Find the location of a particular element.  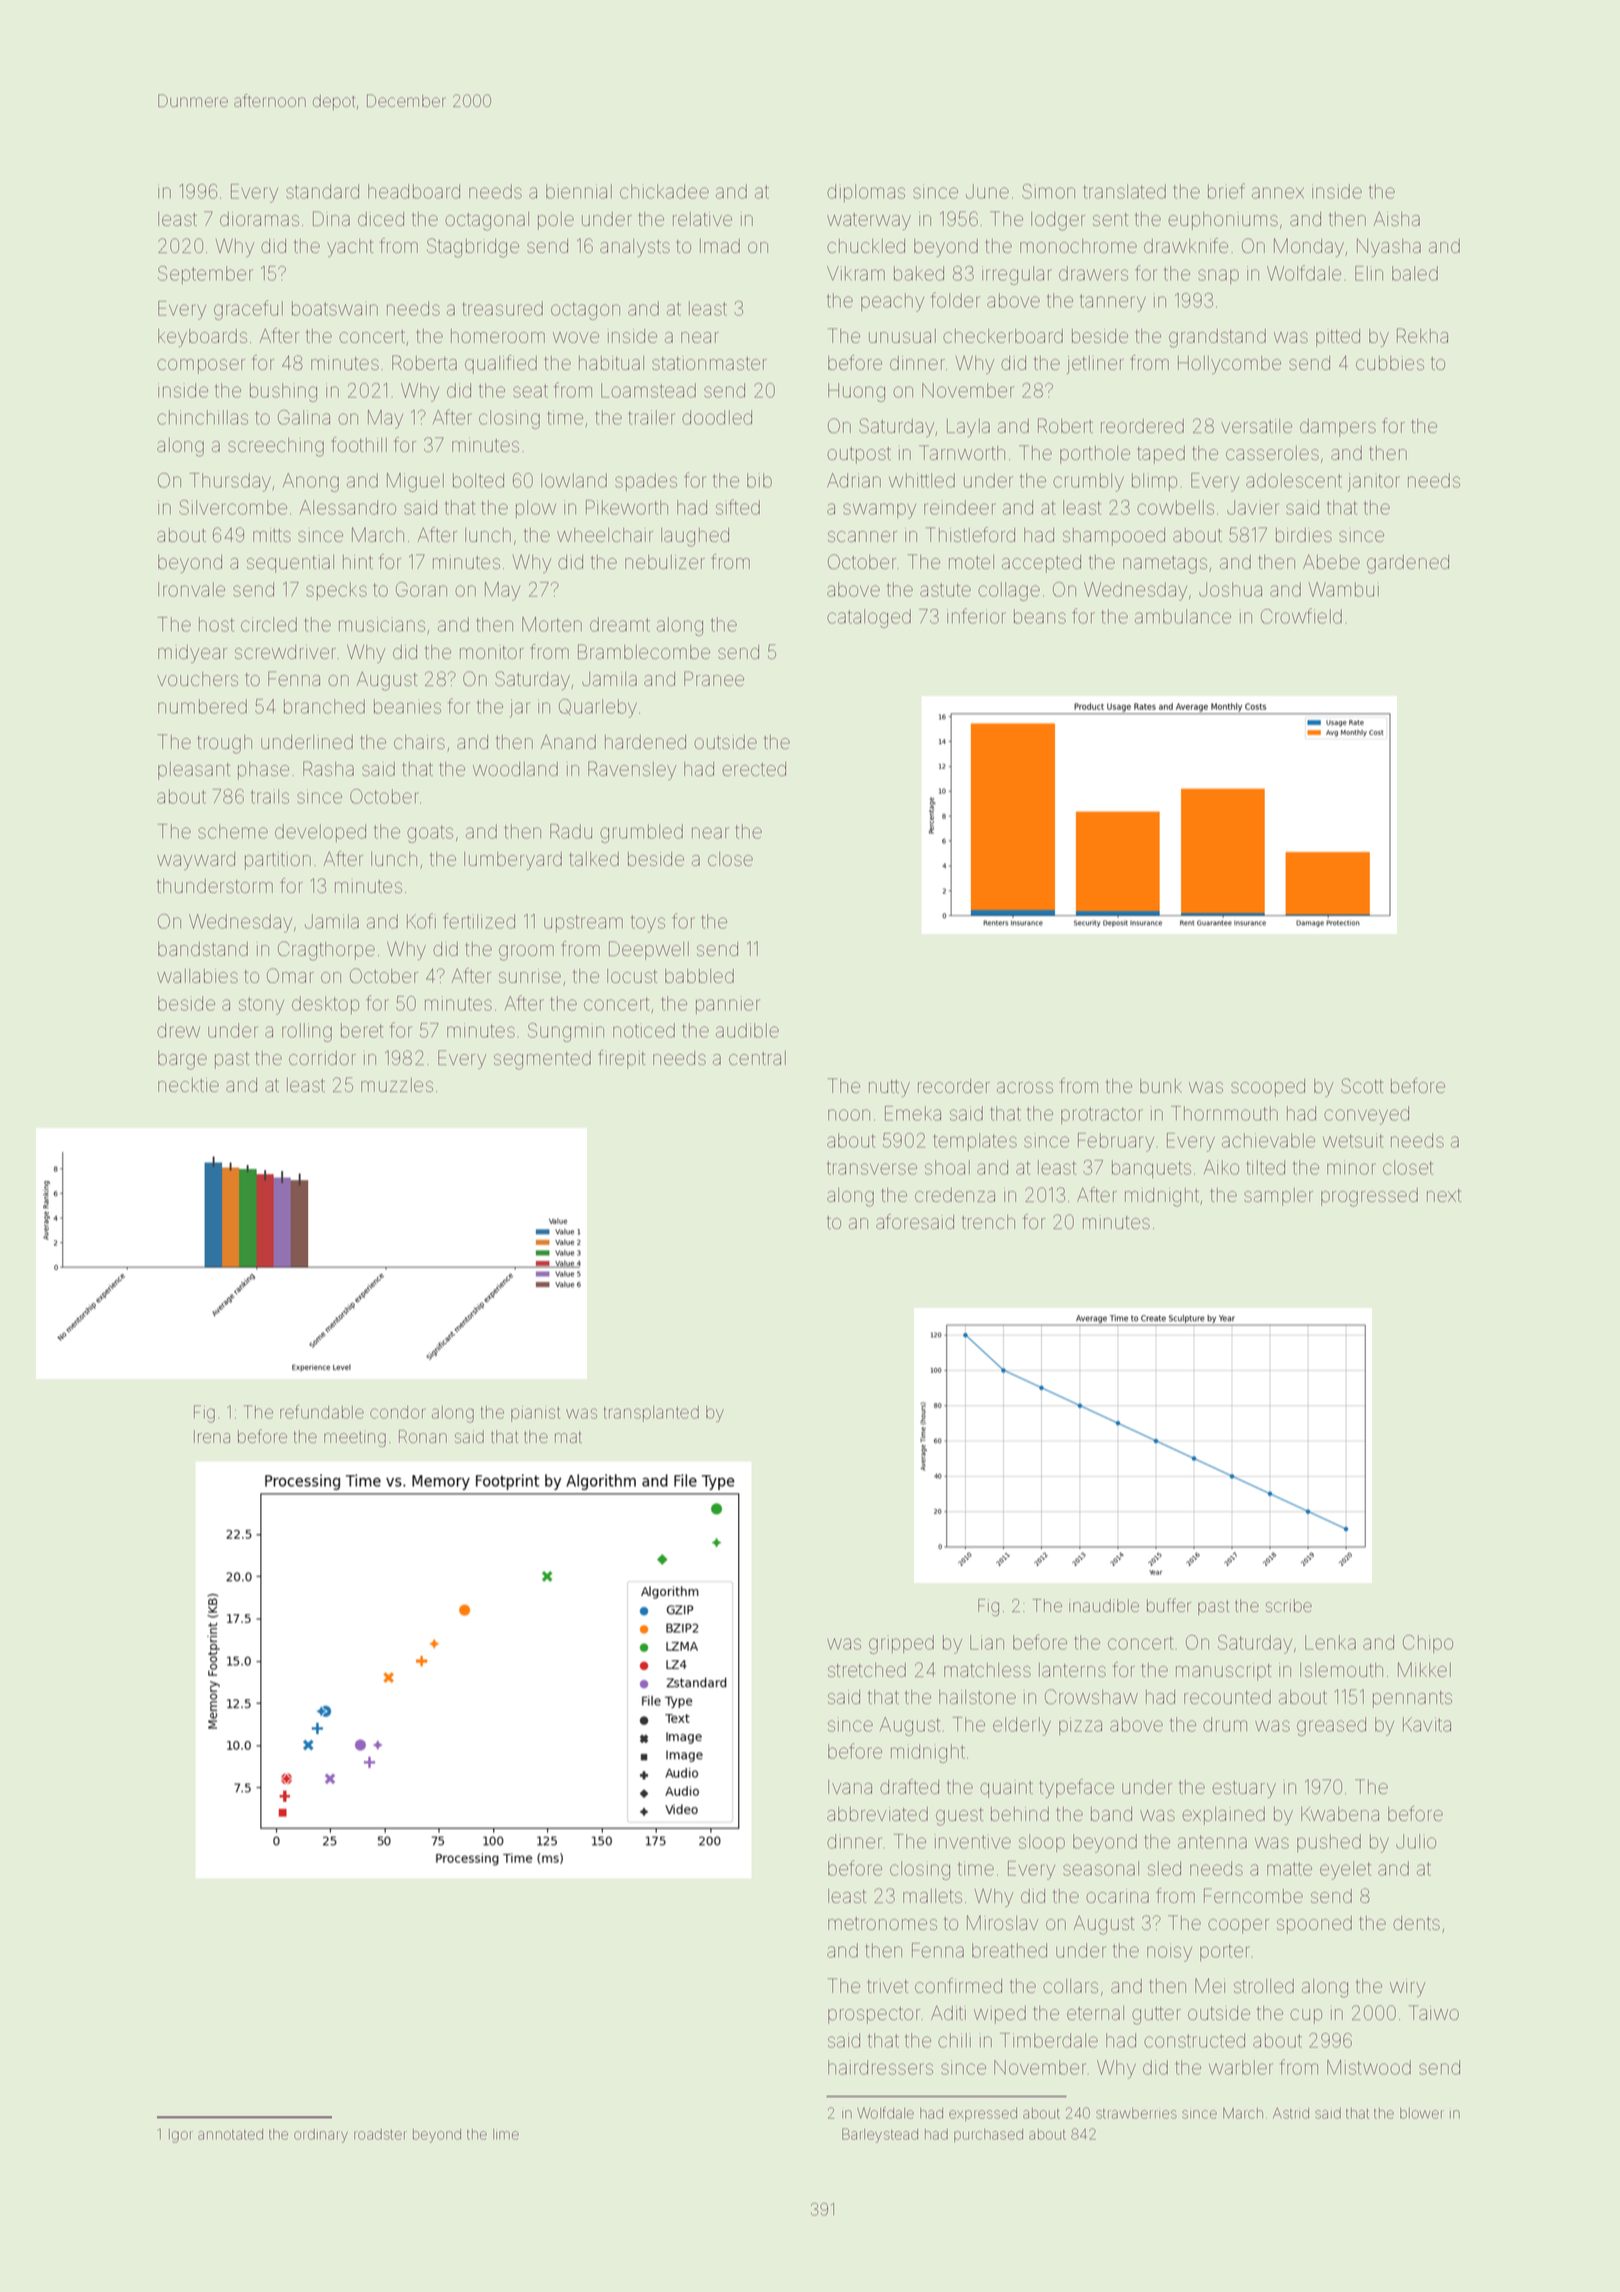

janitor is located at coordinates (1373, 482).
